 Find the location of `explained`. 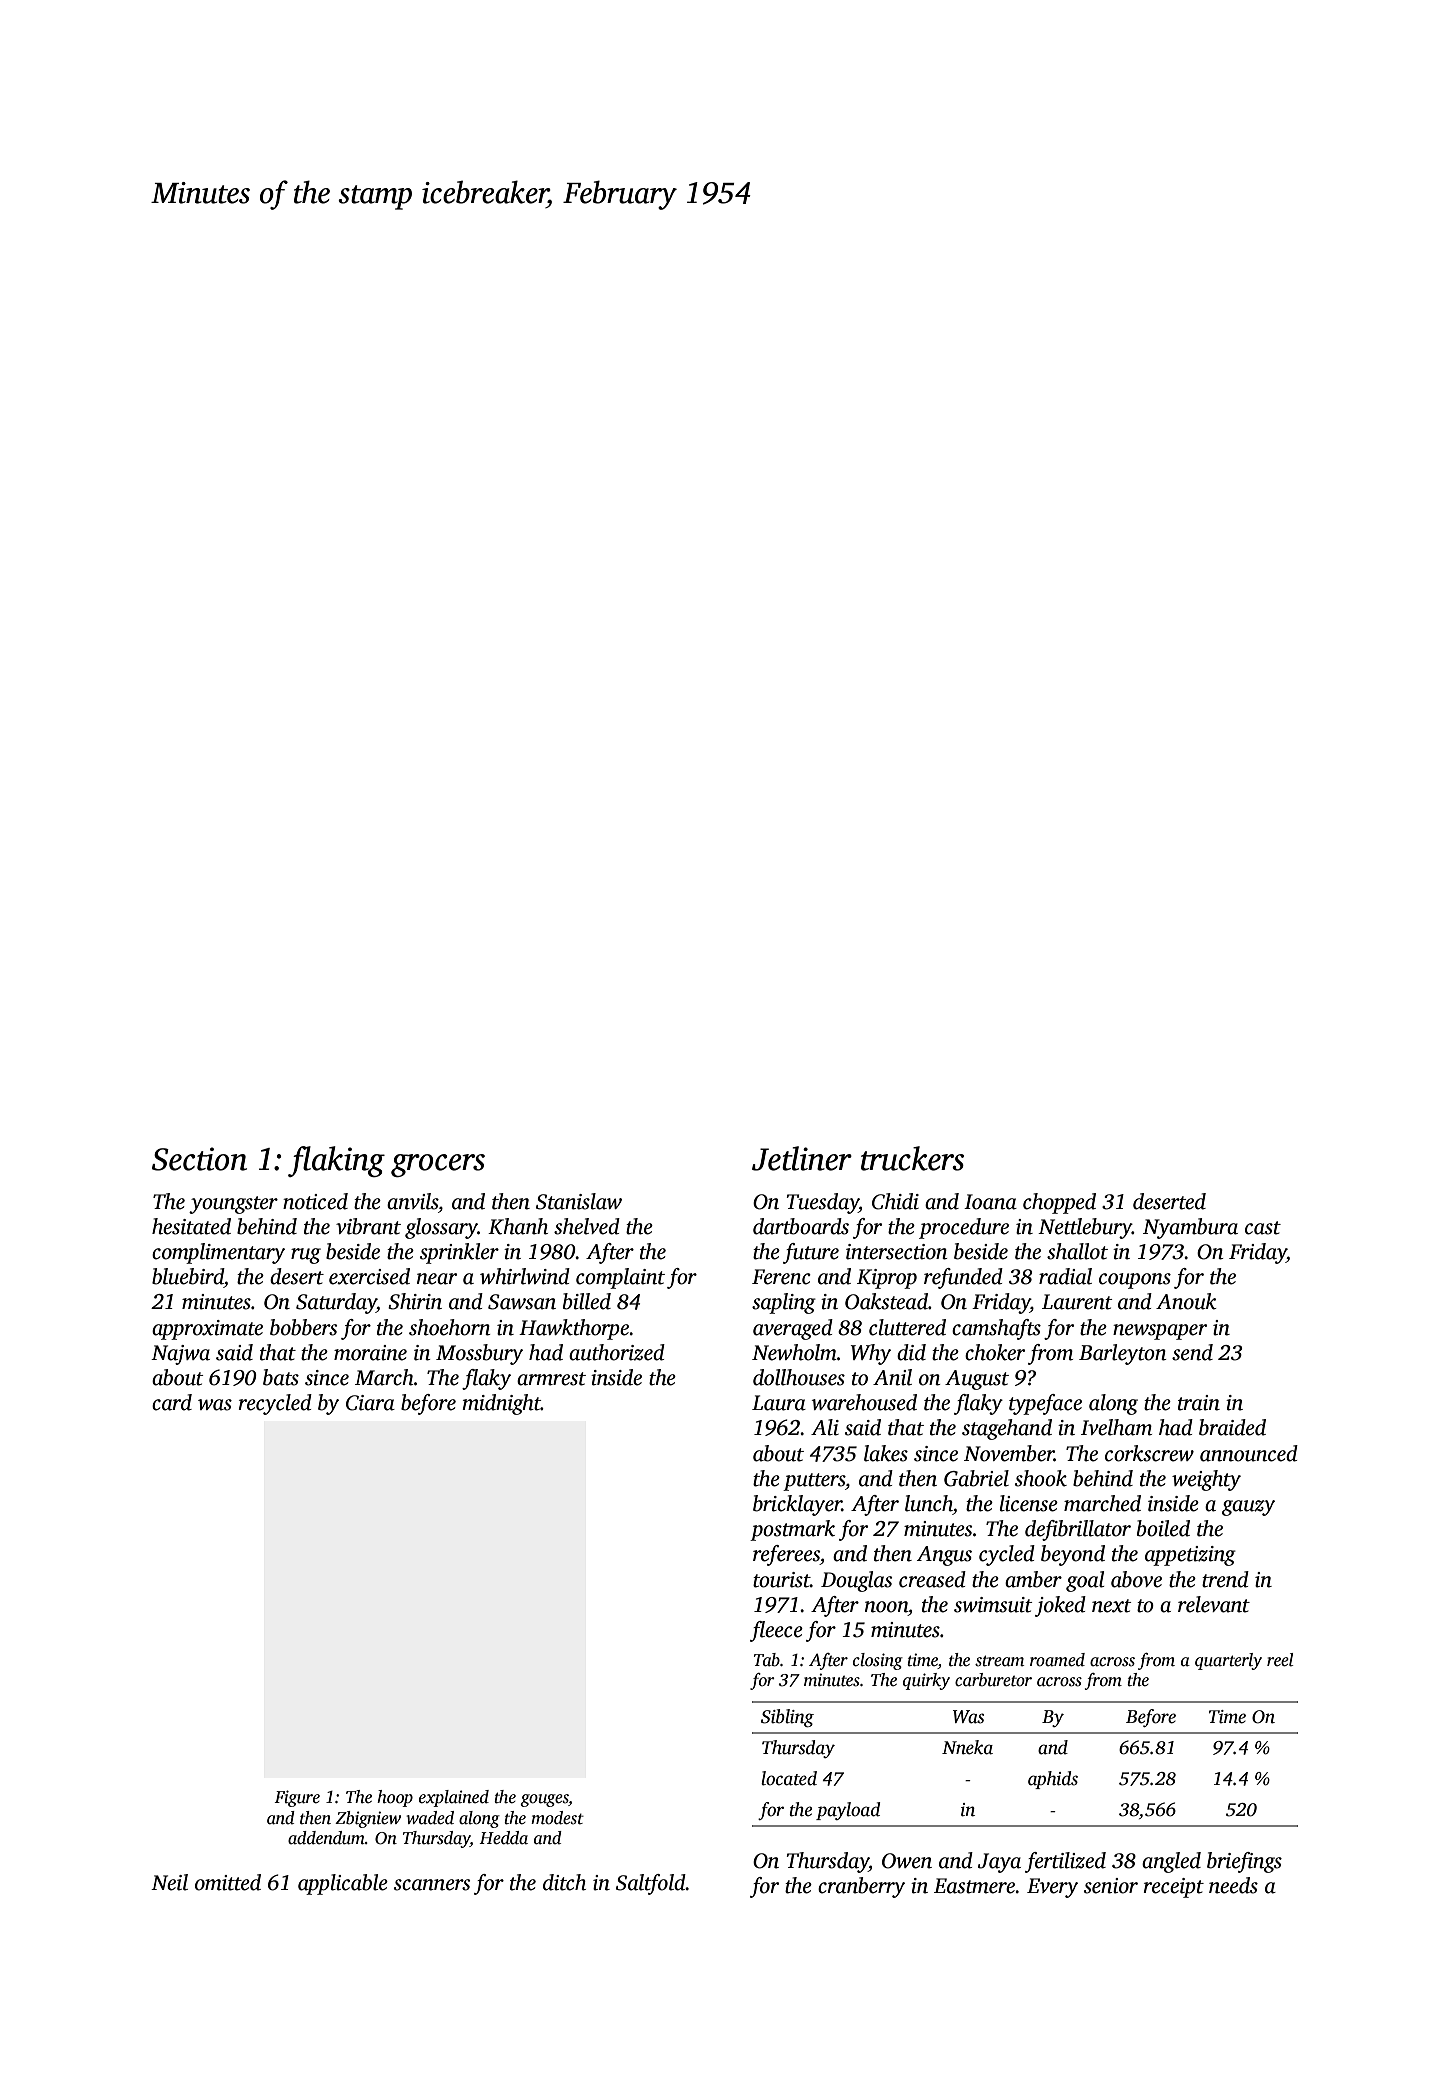

explained is located at coordinates (454, 1798).
